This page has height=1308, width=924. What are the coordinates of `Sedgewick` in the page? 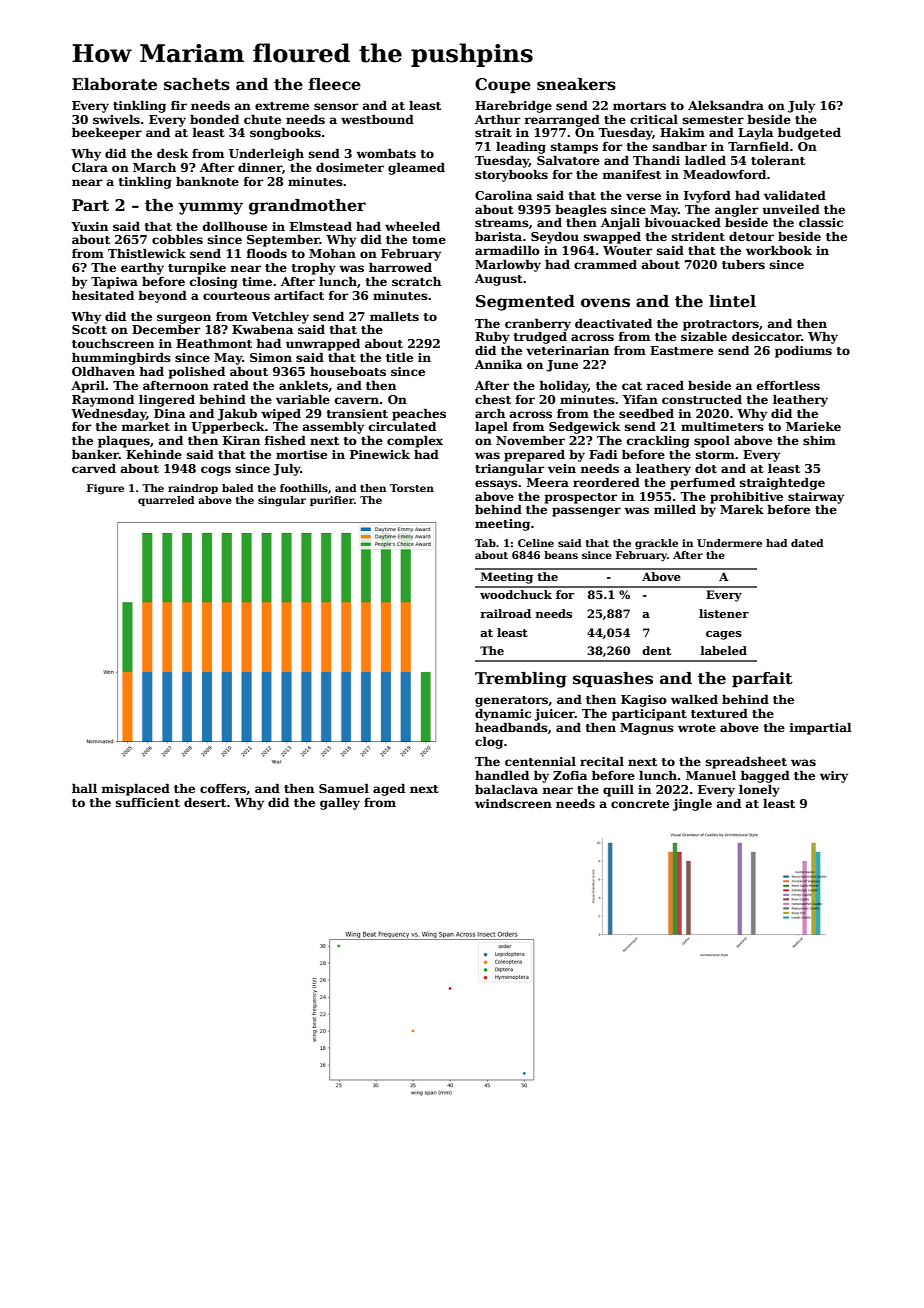 It's located at (584, 427).
